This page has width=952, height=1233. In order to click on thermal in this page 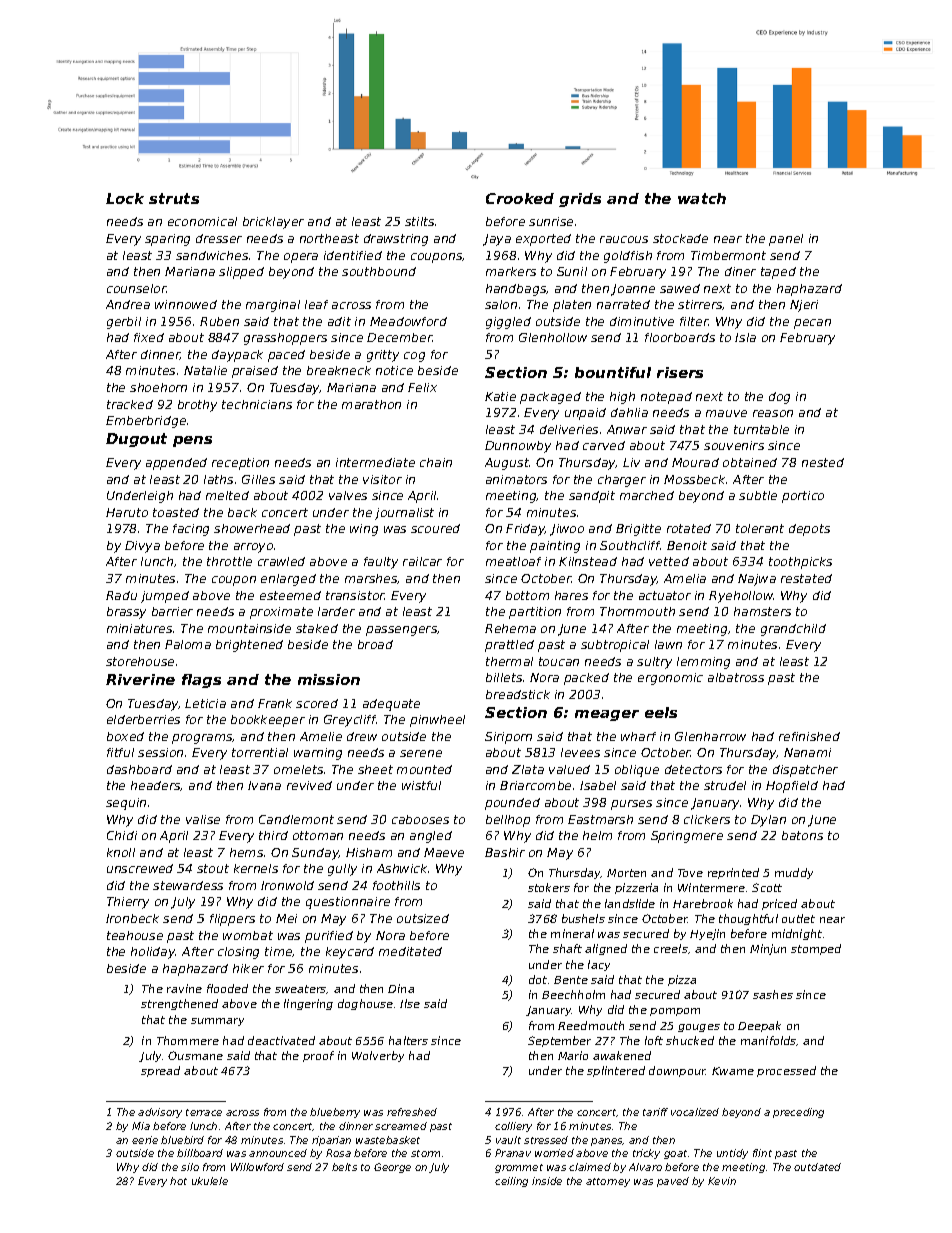, I will do `click(509, 661)`.
